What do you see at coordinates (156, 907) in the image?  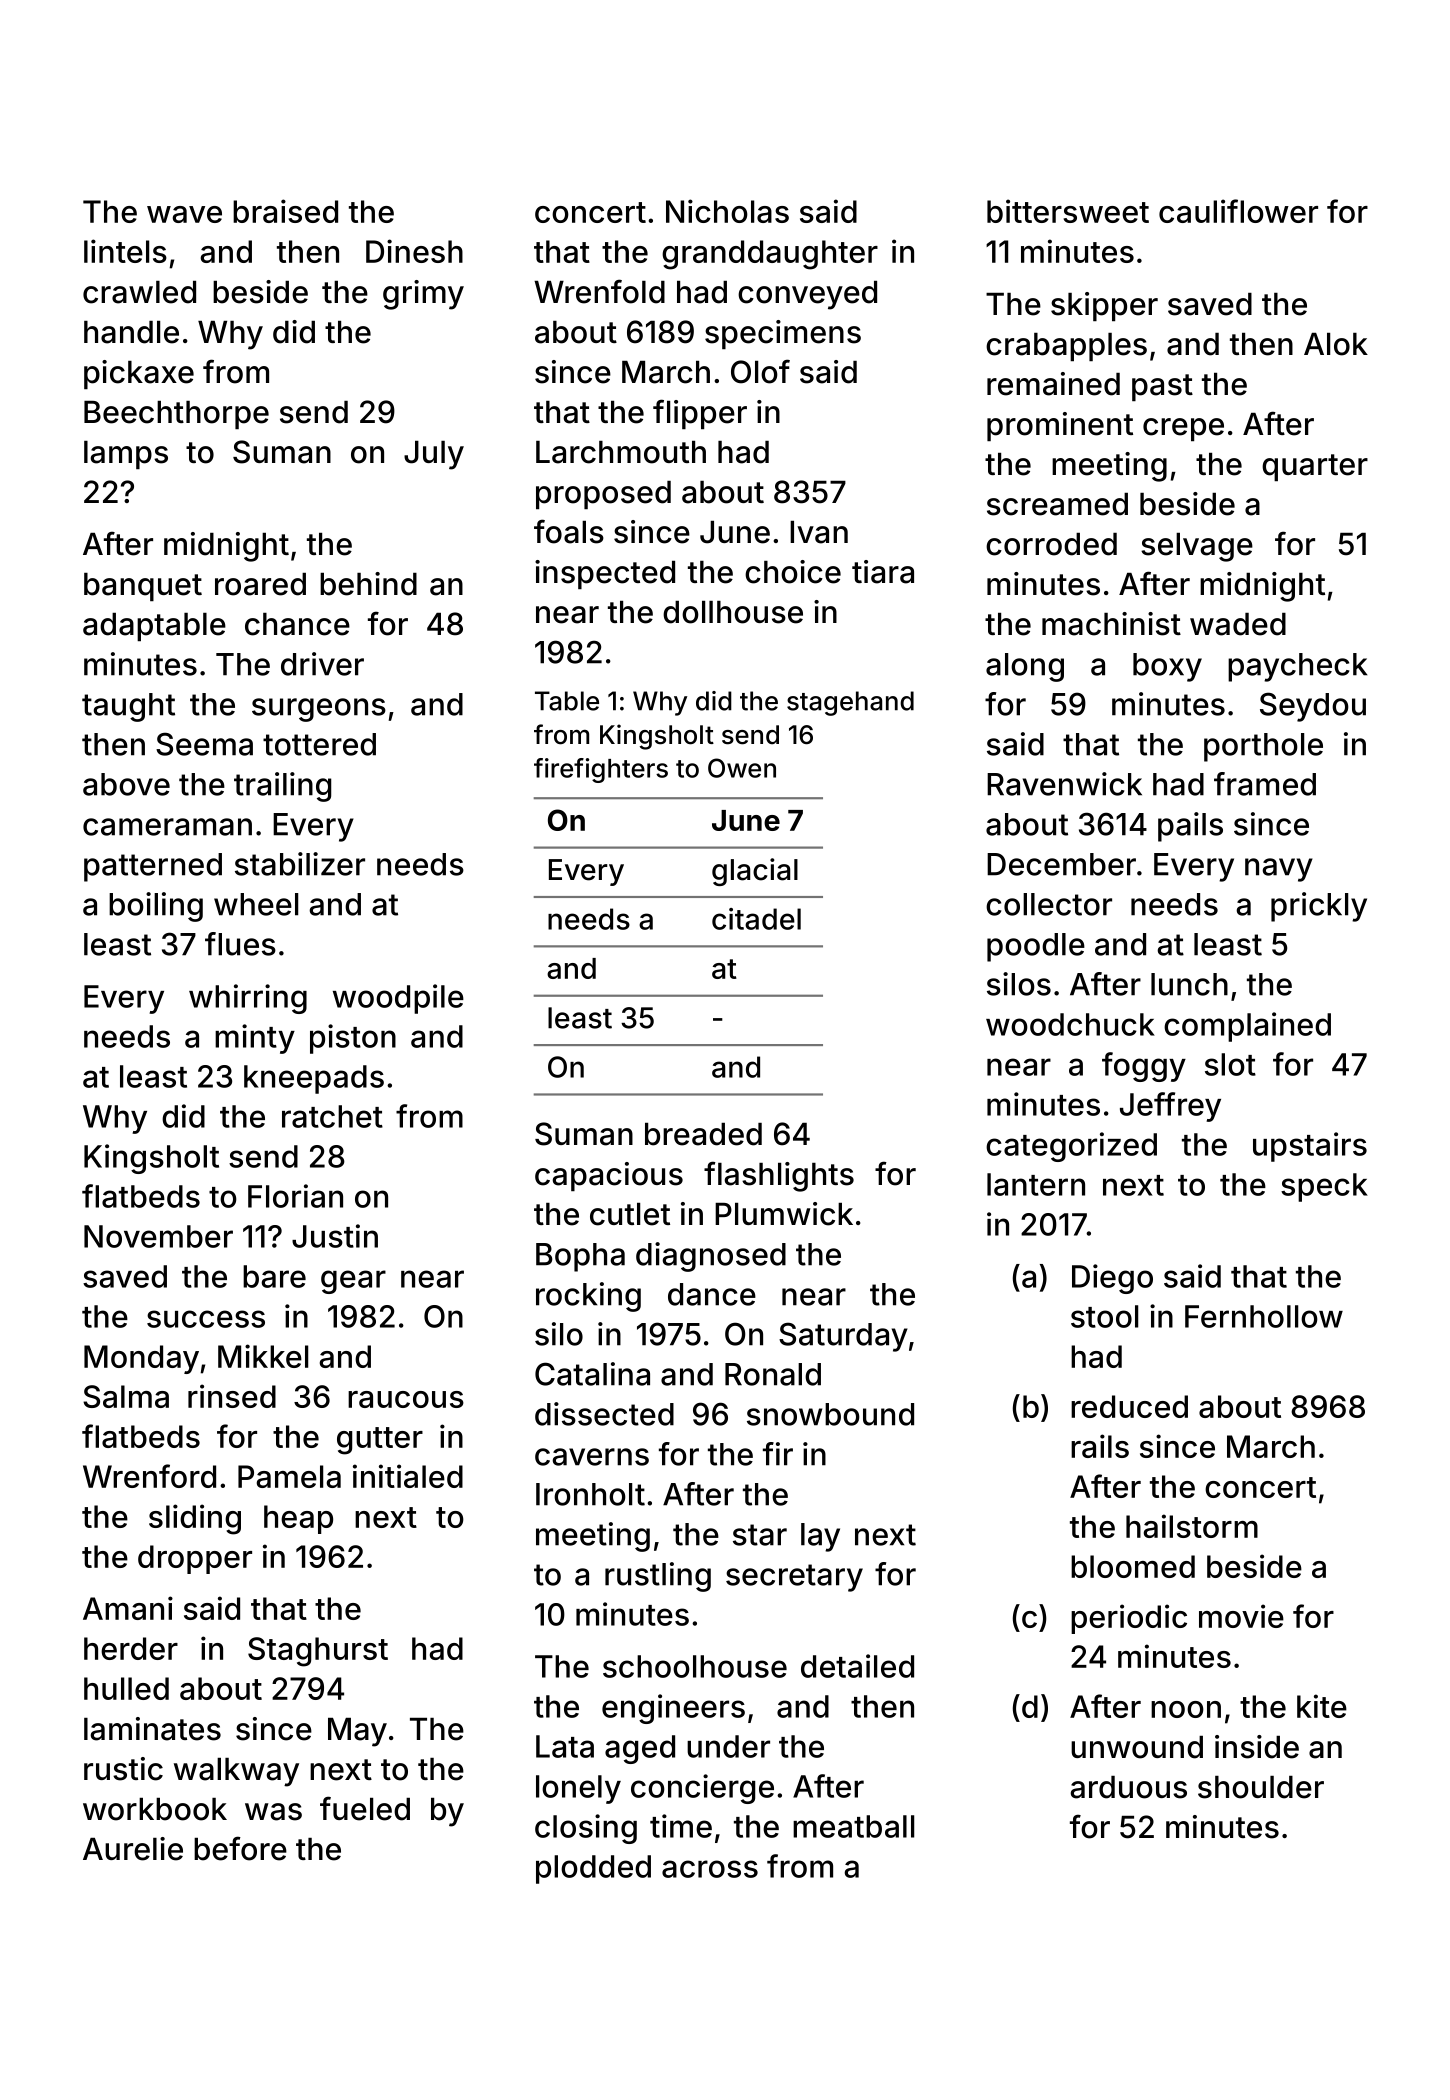 I see `boiling` at bounding box center [156, 907].
